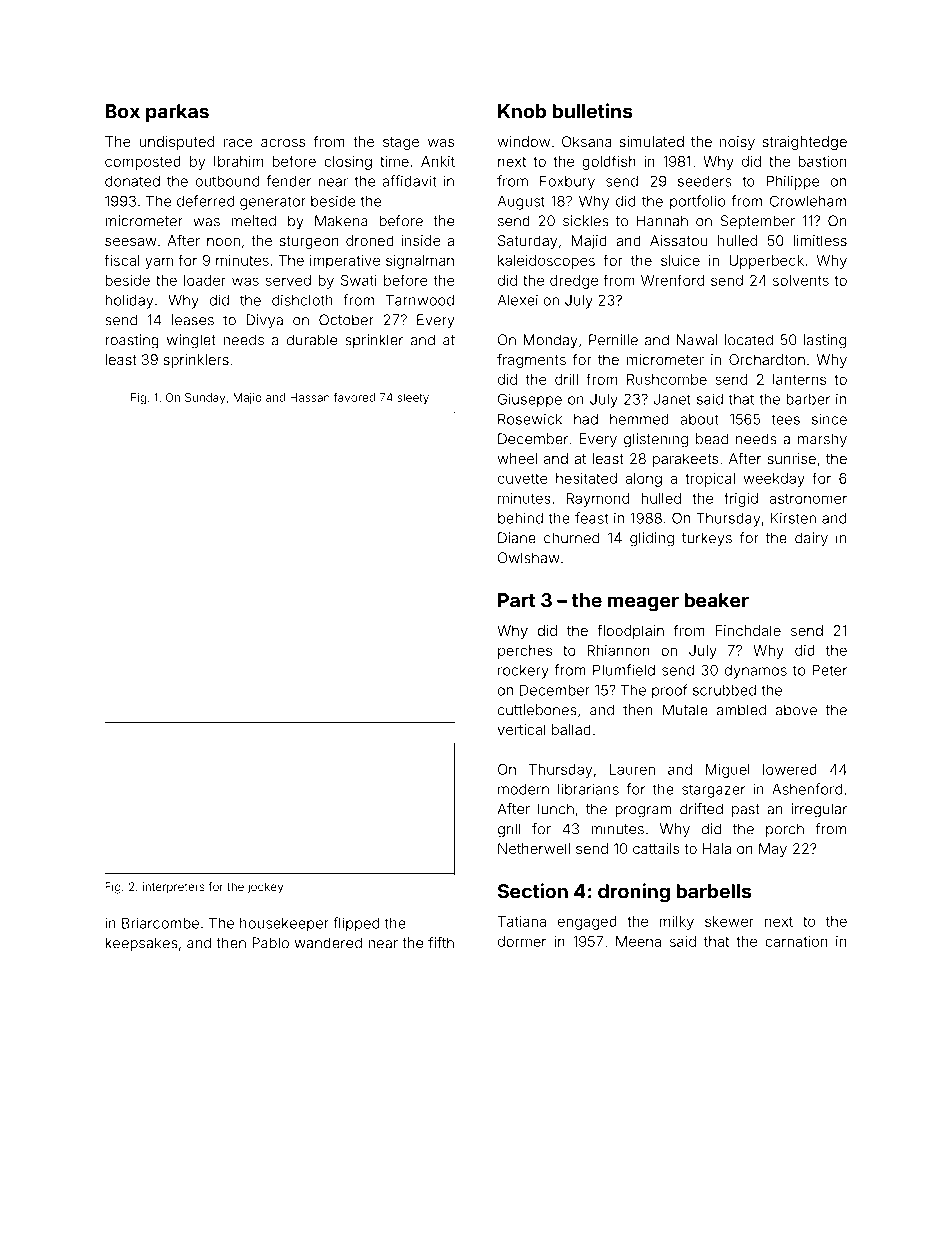  I want to click on carnation, so click(796, 941).
